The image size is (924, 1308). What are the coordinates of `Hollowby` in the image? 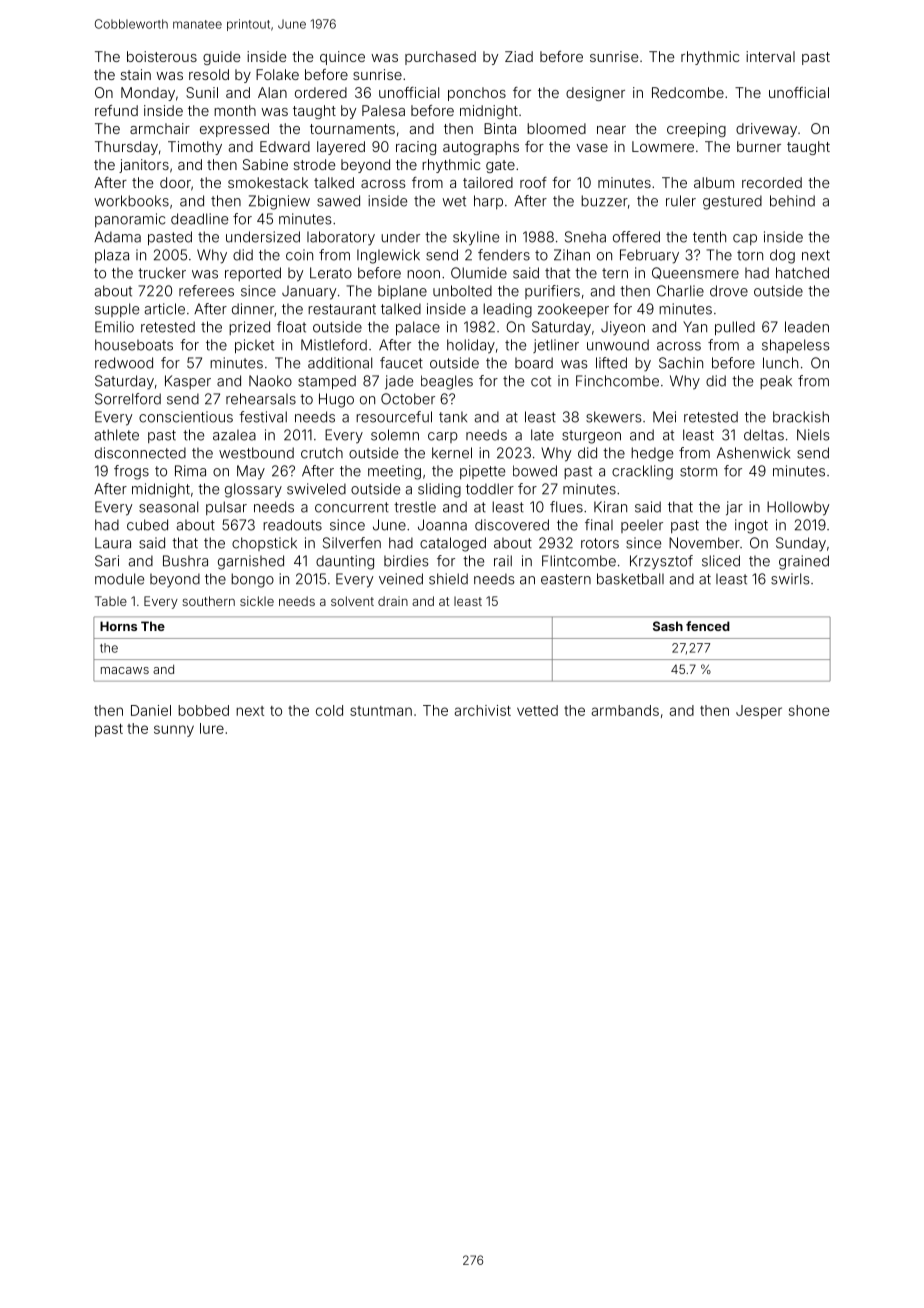 It's located at (798, 508).
